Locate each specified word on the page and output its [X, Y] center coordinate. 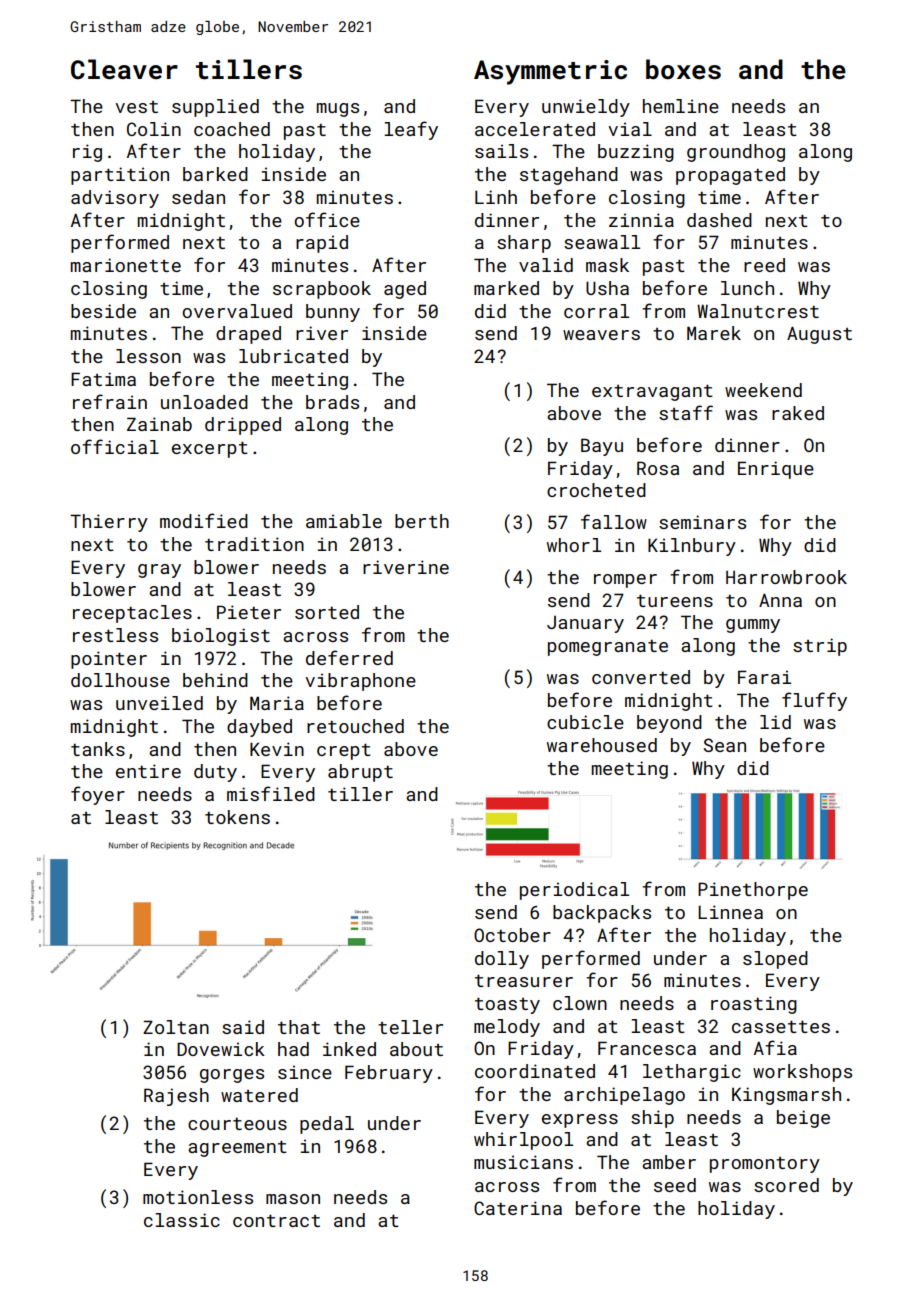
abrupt [360, 773]
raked [798, 413]
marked [506, 288]
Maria [277, 703]
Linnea [730, 912]
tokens [237, 817]
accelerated [535, 129]
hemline [681, 106]
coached [232, 129]
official [115, 446]
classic [182, 1220]
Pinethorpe [753, 891]
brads [332, 402]
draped [248, 335]
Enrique [776, 470]
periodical [574, 891]
